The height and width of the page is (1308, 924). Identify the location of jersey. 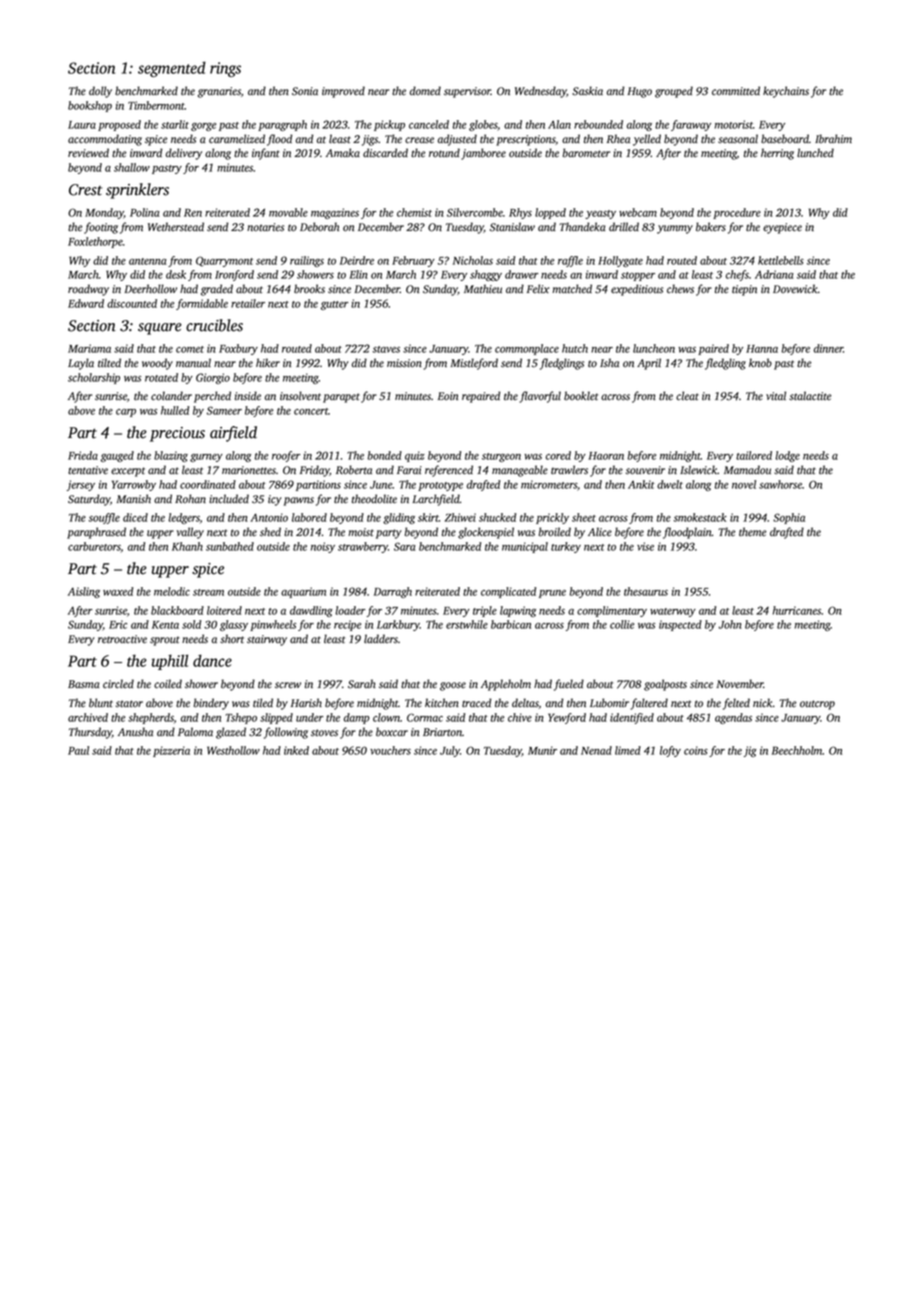
(81, 485).
